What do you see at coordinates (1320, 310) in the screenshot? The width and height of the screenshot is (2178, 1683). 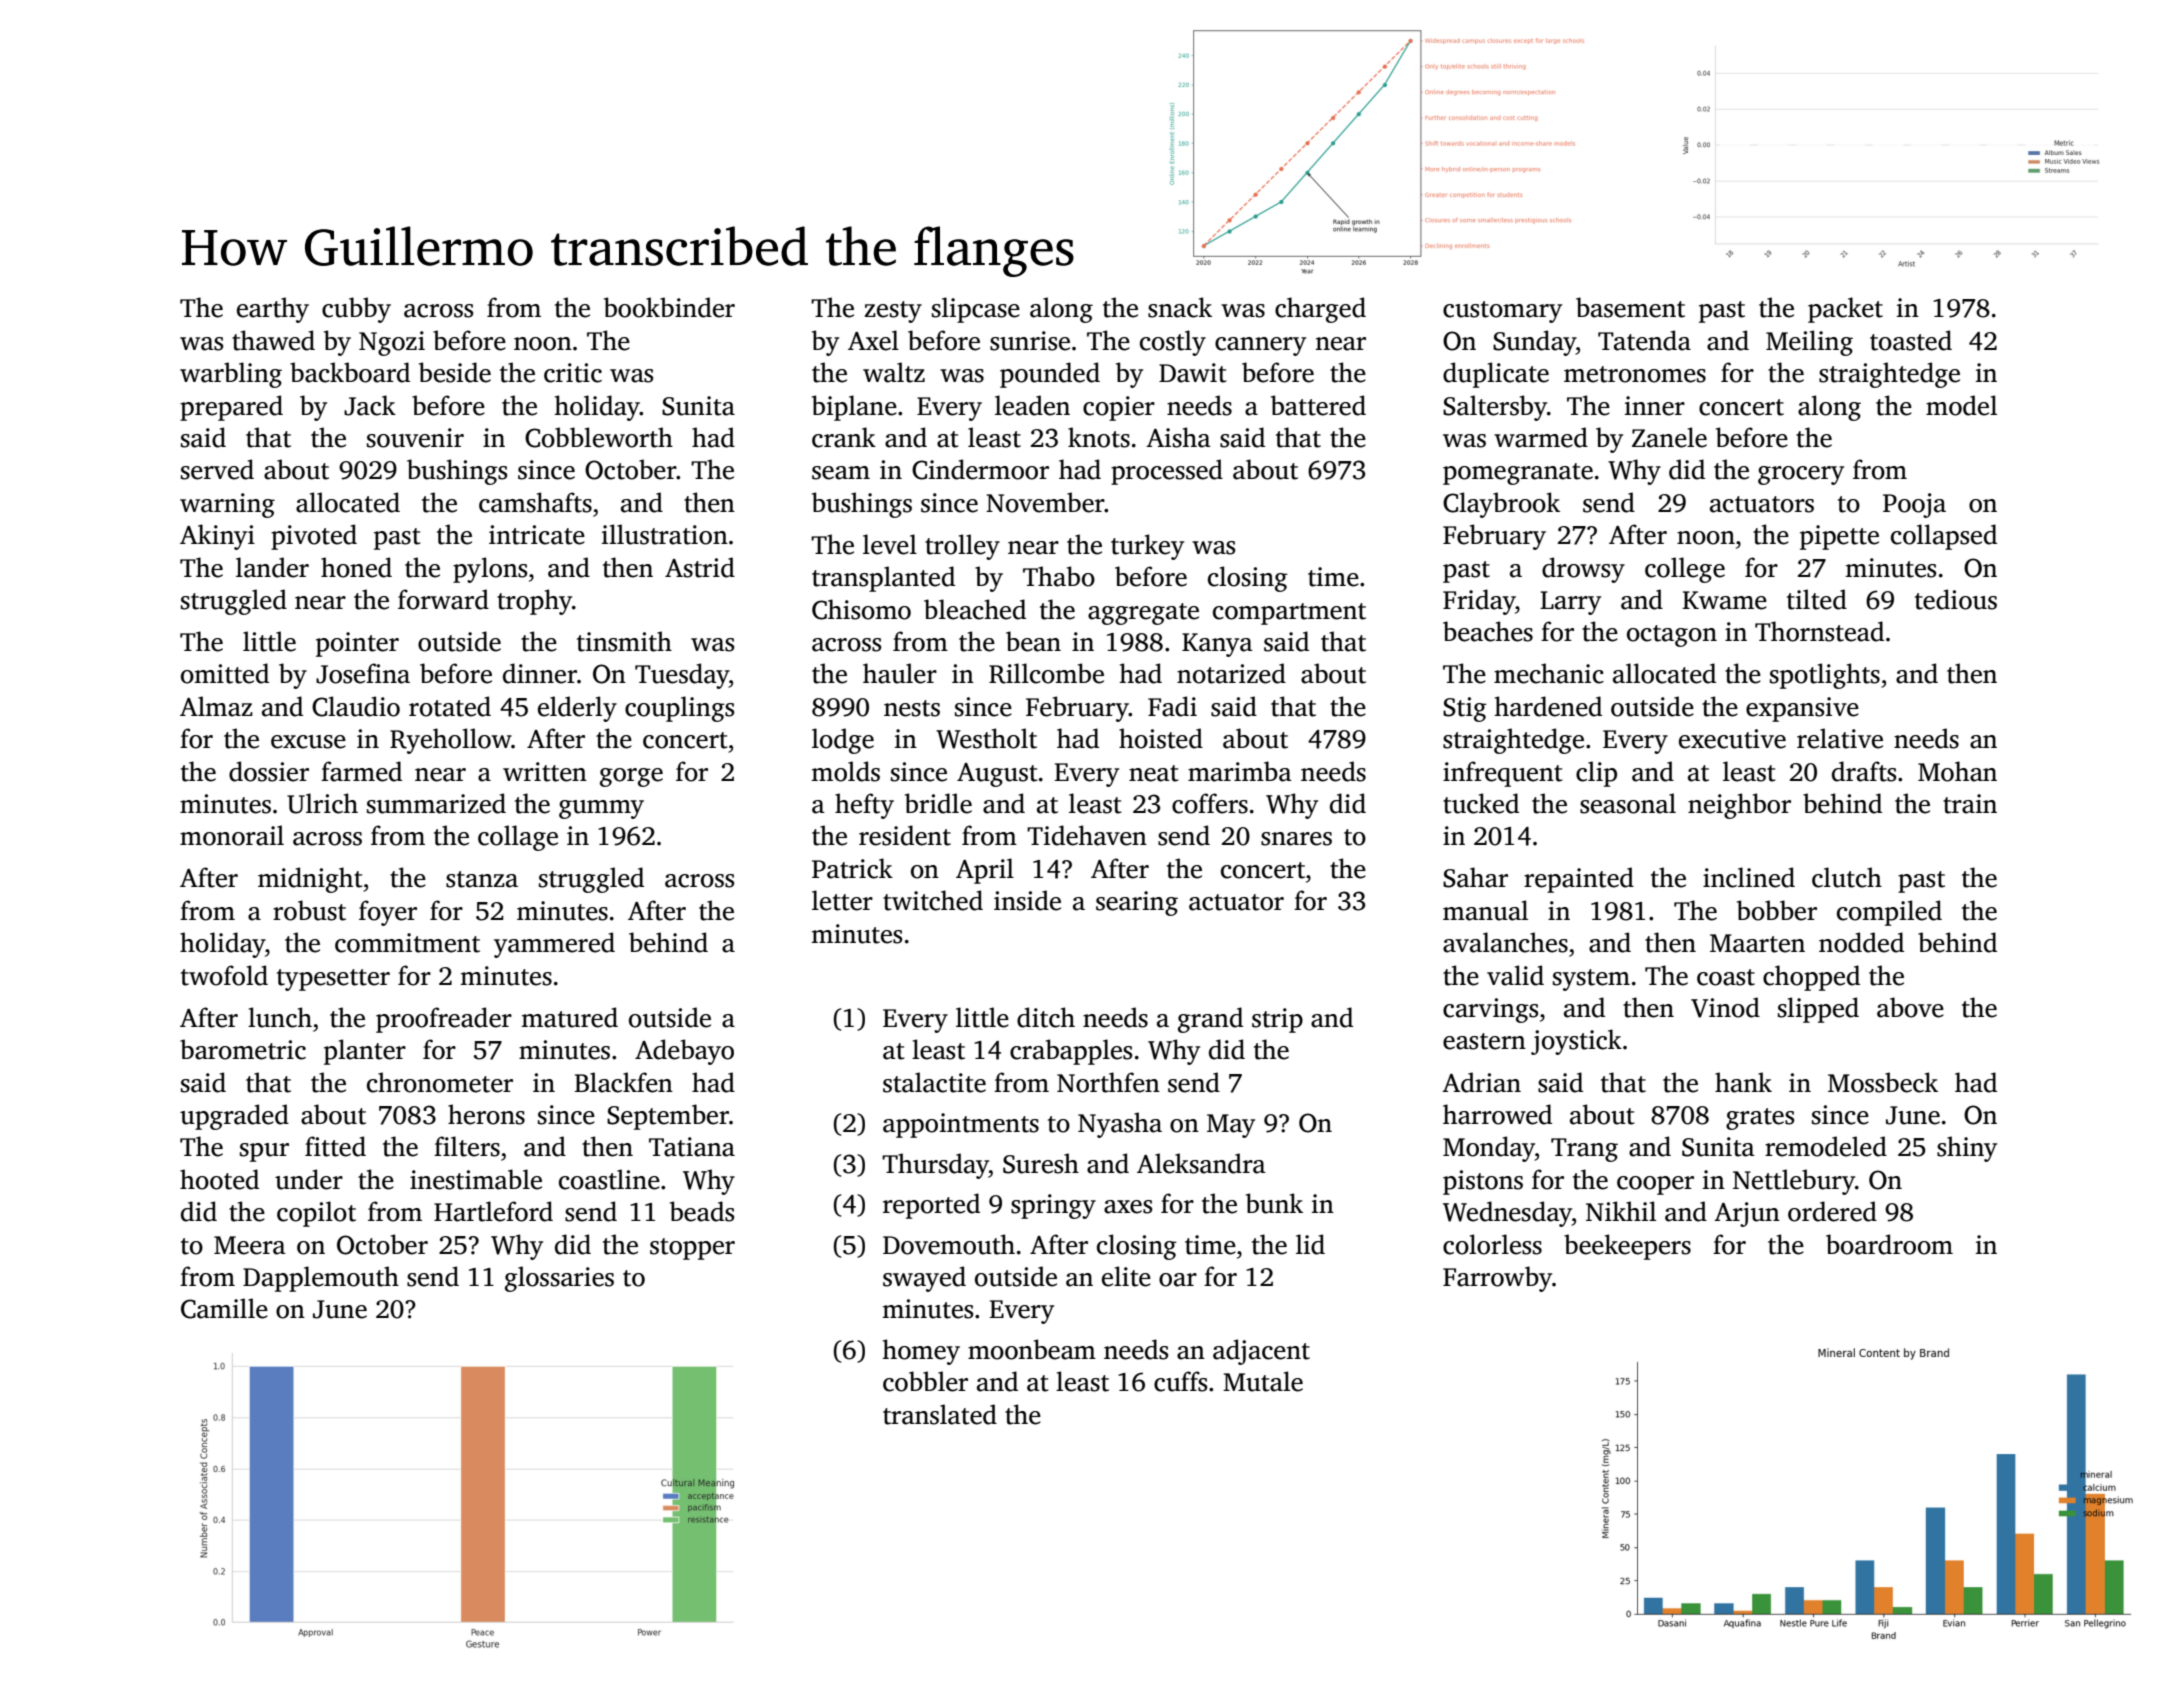 I see `charged` at bounding box center [1320, 310].
